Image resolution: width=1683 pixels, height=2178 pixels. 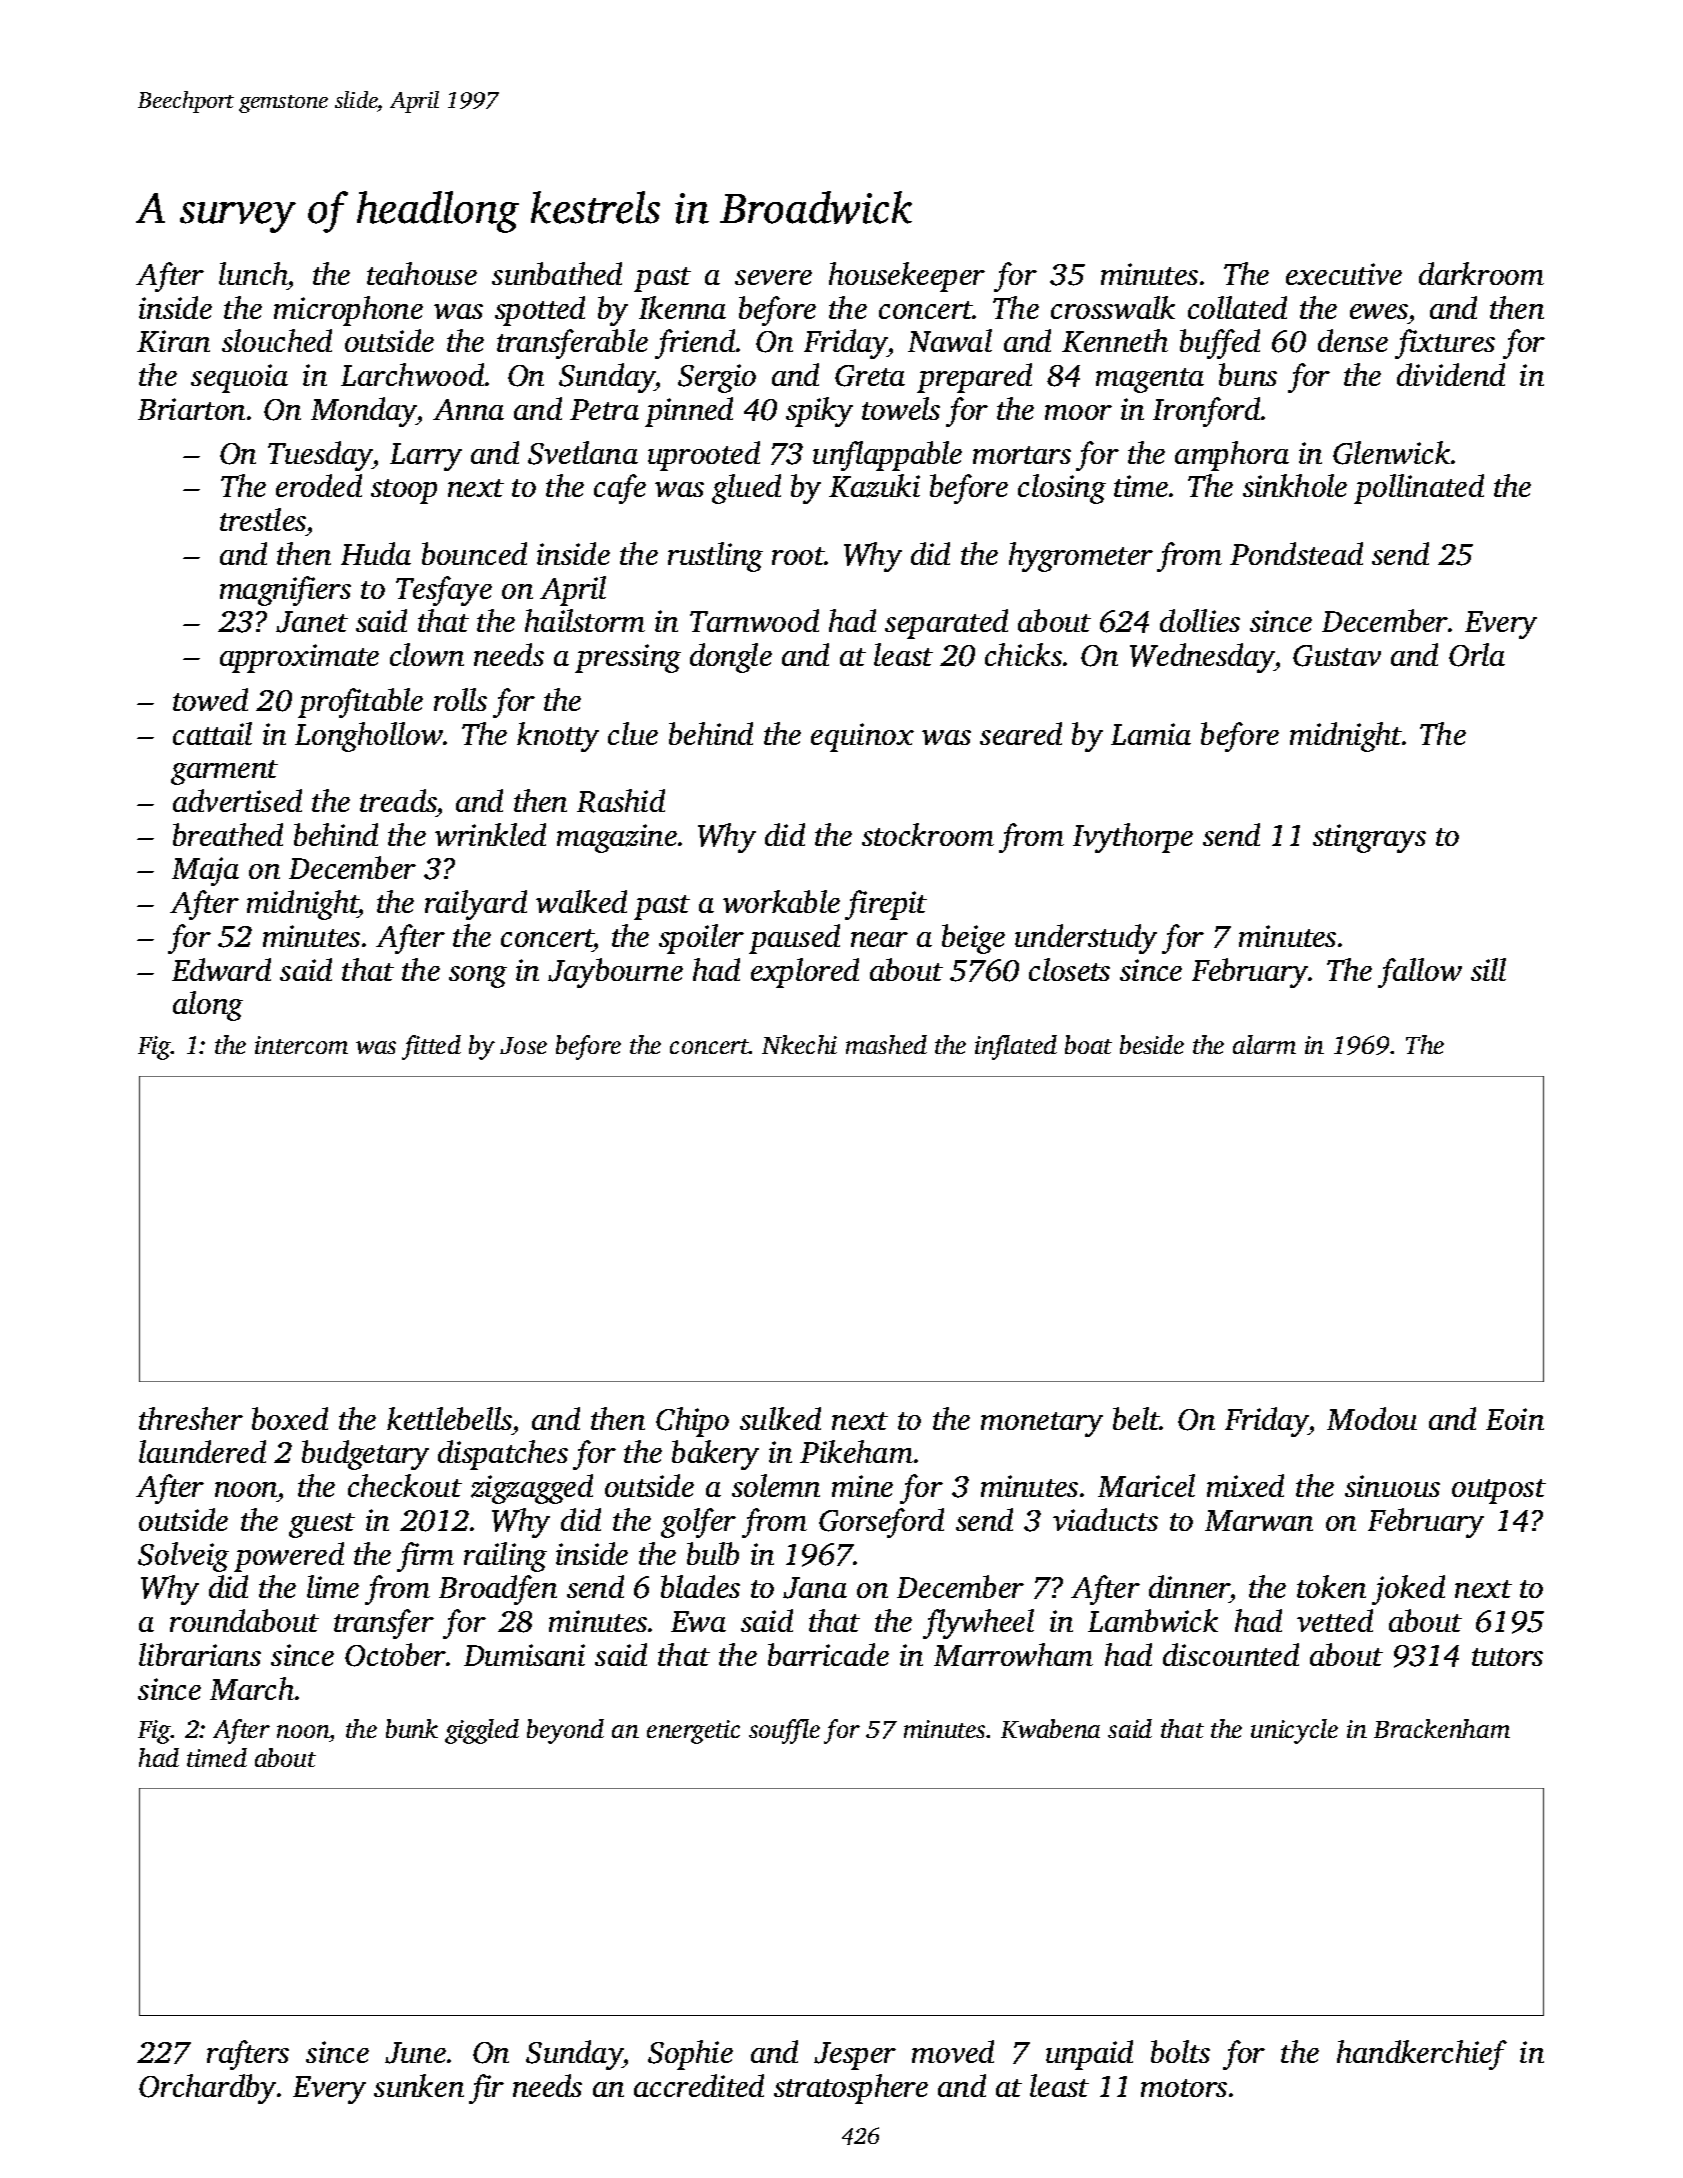 What do you see at coordinates (299, 658) in the document?
I see `approximate` at bounding box center [299, 658].
